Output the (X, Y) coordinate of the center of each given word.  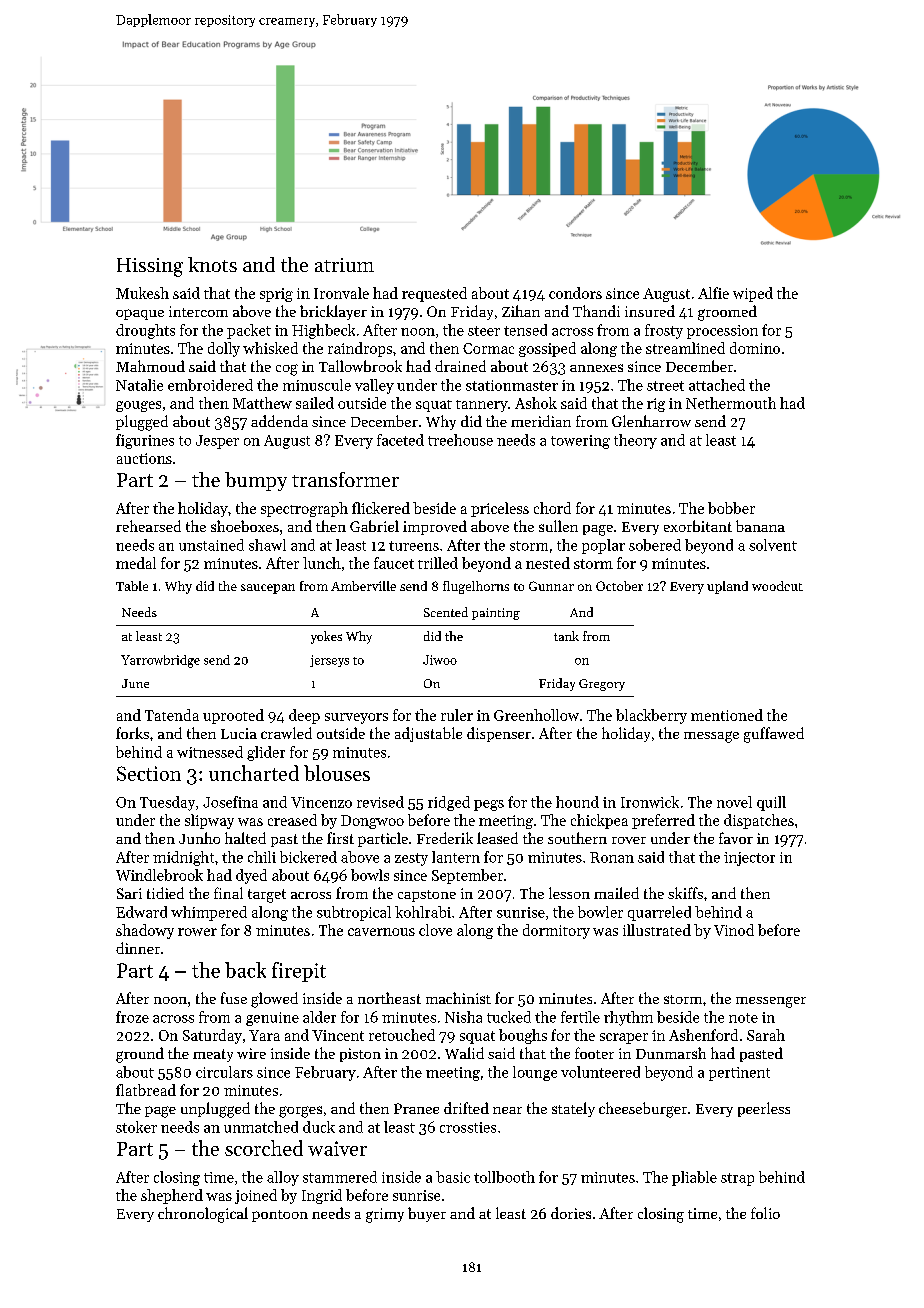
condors (575, 293)
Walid (464, 1053)
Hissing (150, 267)
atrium (344, 265)
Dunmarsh (671, 1053)
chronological (203, 1215)
